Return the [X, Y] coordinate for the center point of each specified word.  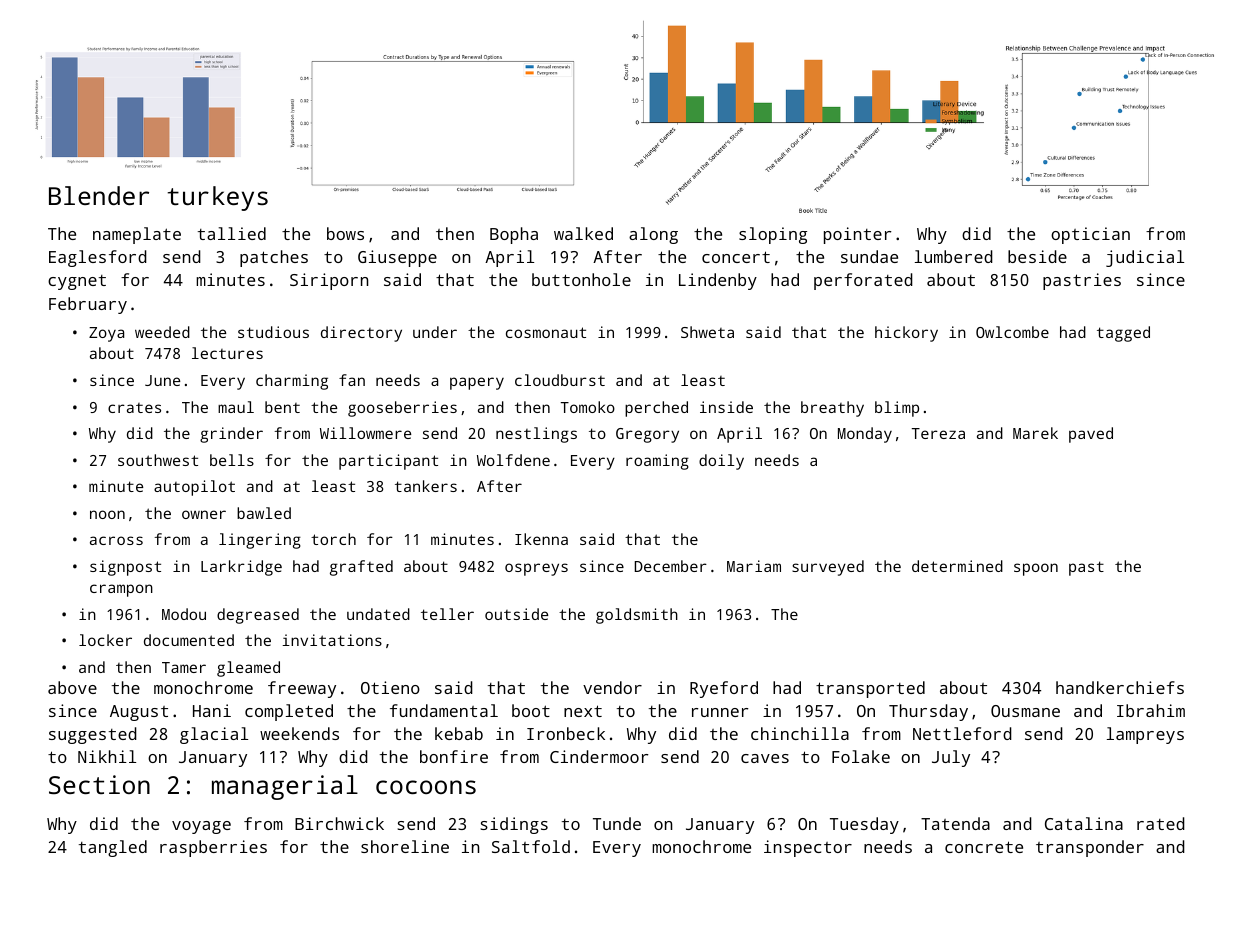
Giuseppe [397, 258]
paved [1091, 435]
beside [1037, 256]
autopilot [194, 488]
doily [721, 462]
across [116, 540]
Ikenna [541, 539]
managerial [285, 787]
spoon [1036, 569]
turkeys [218, 198]
